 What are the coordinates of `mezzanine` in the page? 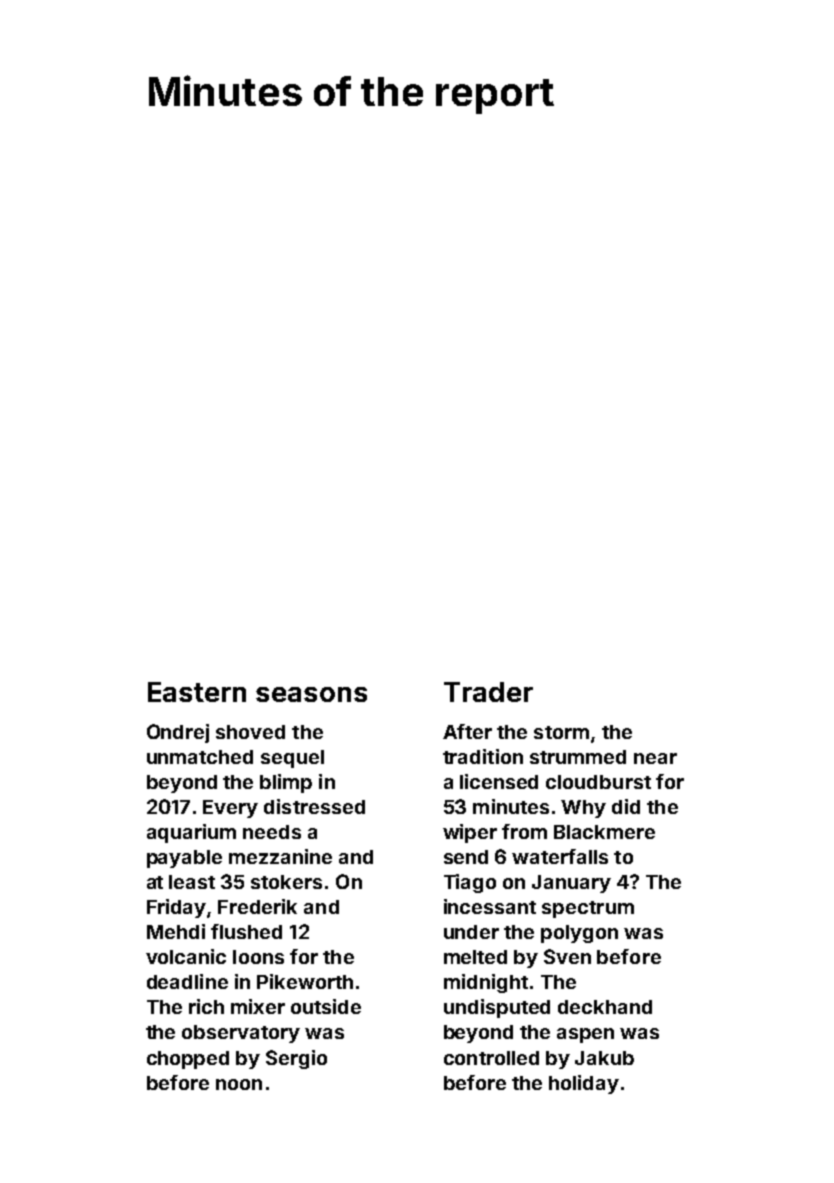 It's located at (280, 856).
